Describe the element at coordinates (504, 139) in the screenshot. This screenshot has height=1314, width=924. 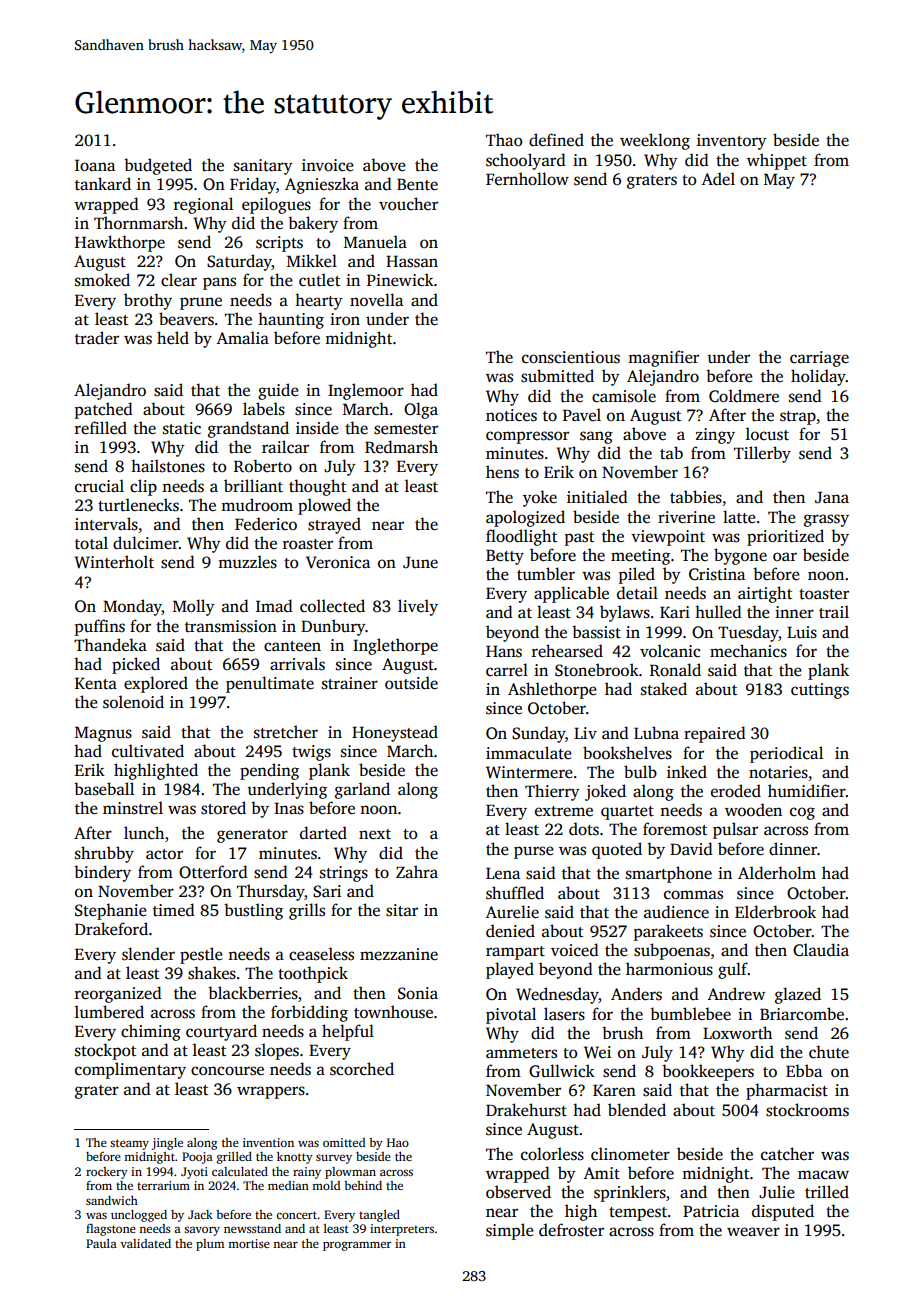
I see `Thao` at that location.
